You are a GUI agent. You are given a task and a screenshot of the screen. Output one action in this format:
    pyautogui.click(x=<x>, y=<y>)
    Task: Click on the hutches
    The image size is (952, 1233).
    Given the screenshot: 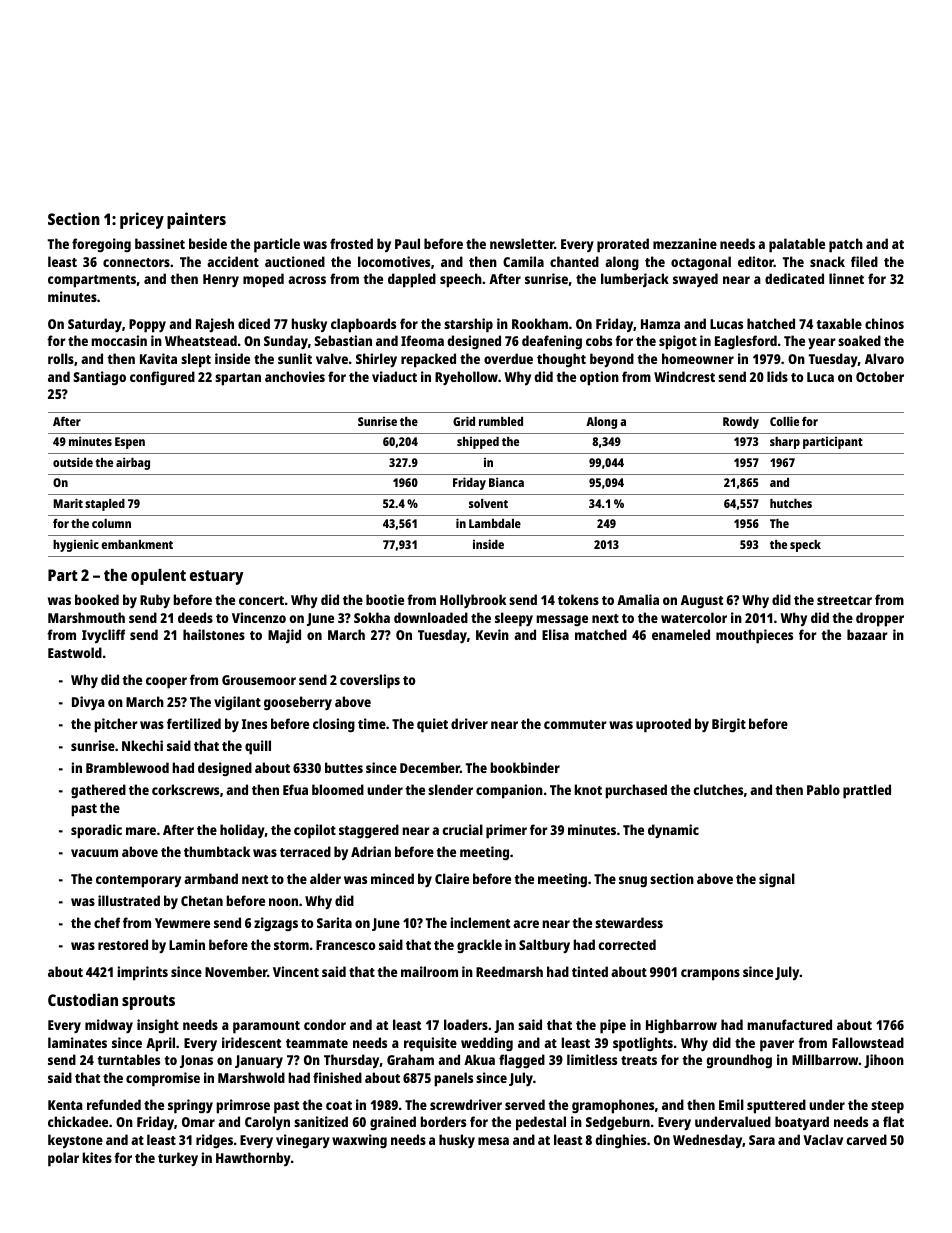 What is the action you would take?
    pyautogui.click(x=791, y=503)
